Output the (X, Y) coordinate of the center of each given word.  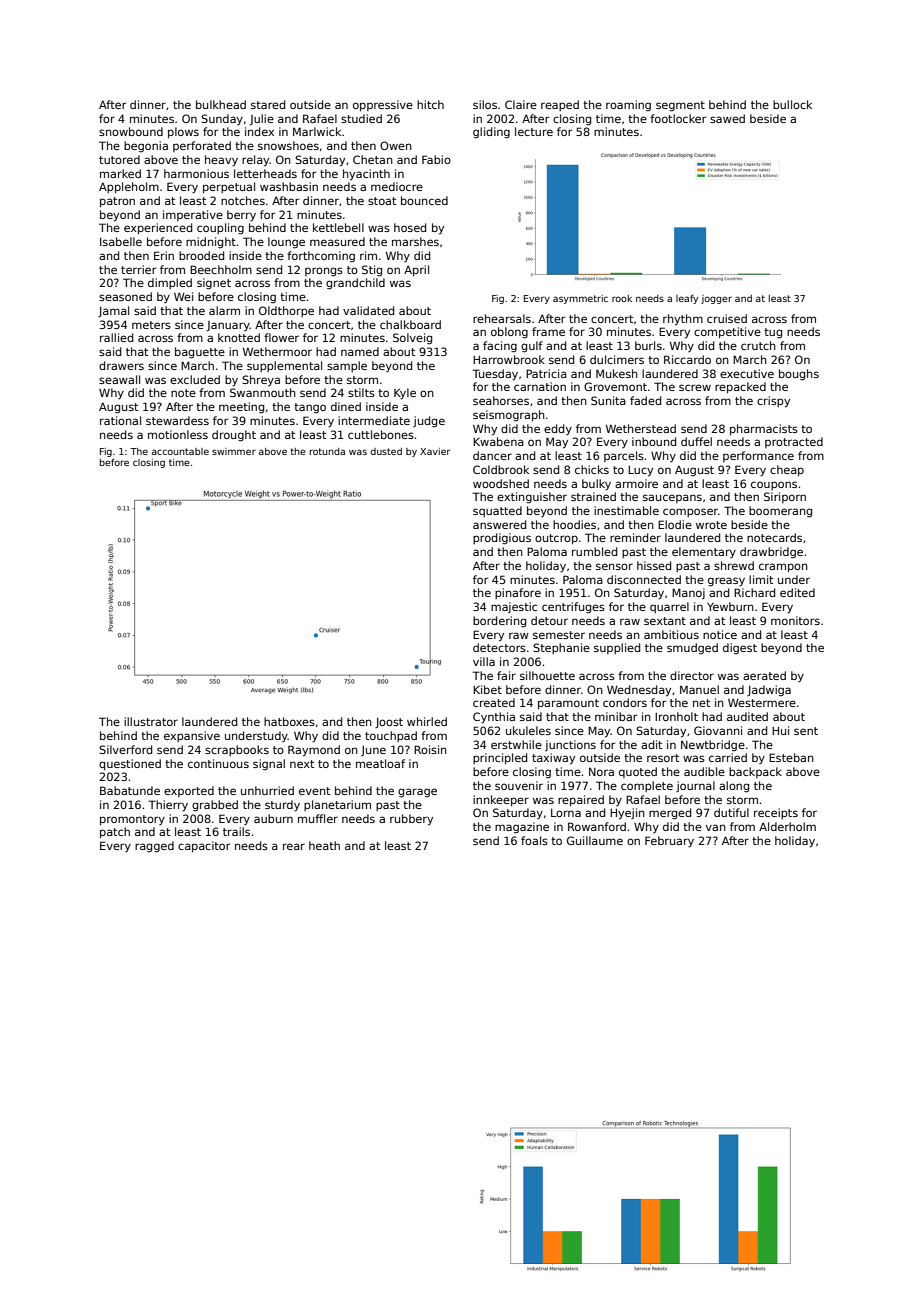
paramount (568, 704)
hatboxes (289, 721)
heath (324, 845)
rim (368, 255)
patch (115, 832)
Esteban (791, 757)
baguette (200, 353)
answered (499, 524)
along (734, 787)
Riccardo (687, 359)
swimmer (234, 451)
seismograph (509, 416)
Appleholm (129, 187)
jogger (716, 299)
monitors (795, 620)
